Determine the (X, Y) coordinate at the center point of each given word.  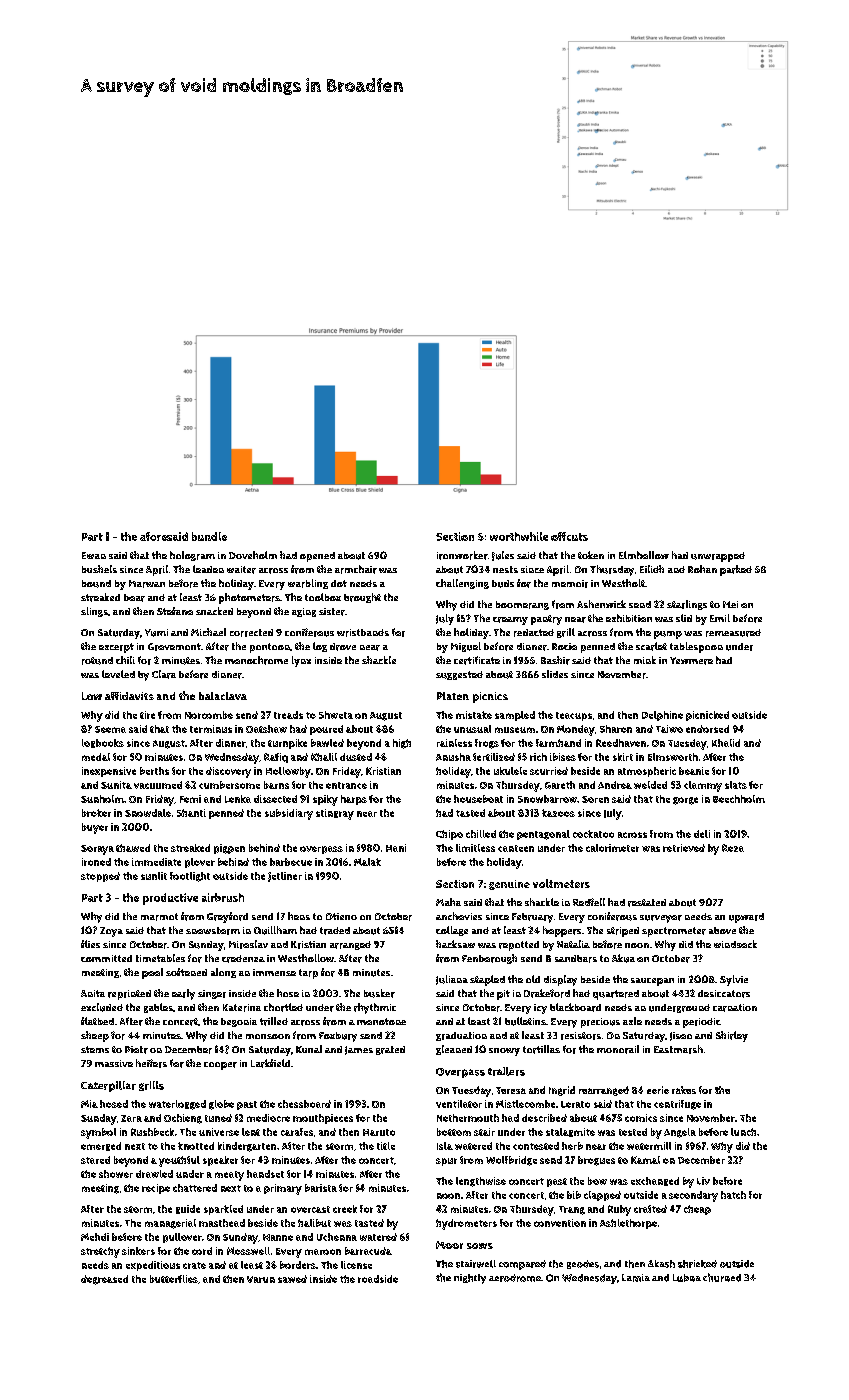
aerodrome (515, 1278)
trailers (506, 1071)
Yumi (156, 633)
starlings (687, 605)
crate (194, 1265)
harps (354, 800)
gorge (685, 801)
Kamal (645, 1160)
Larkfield (270, 1063)
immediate (156, 862)
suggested (459, 675)
